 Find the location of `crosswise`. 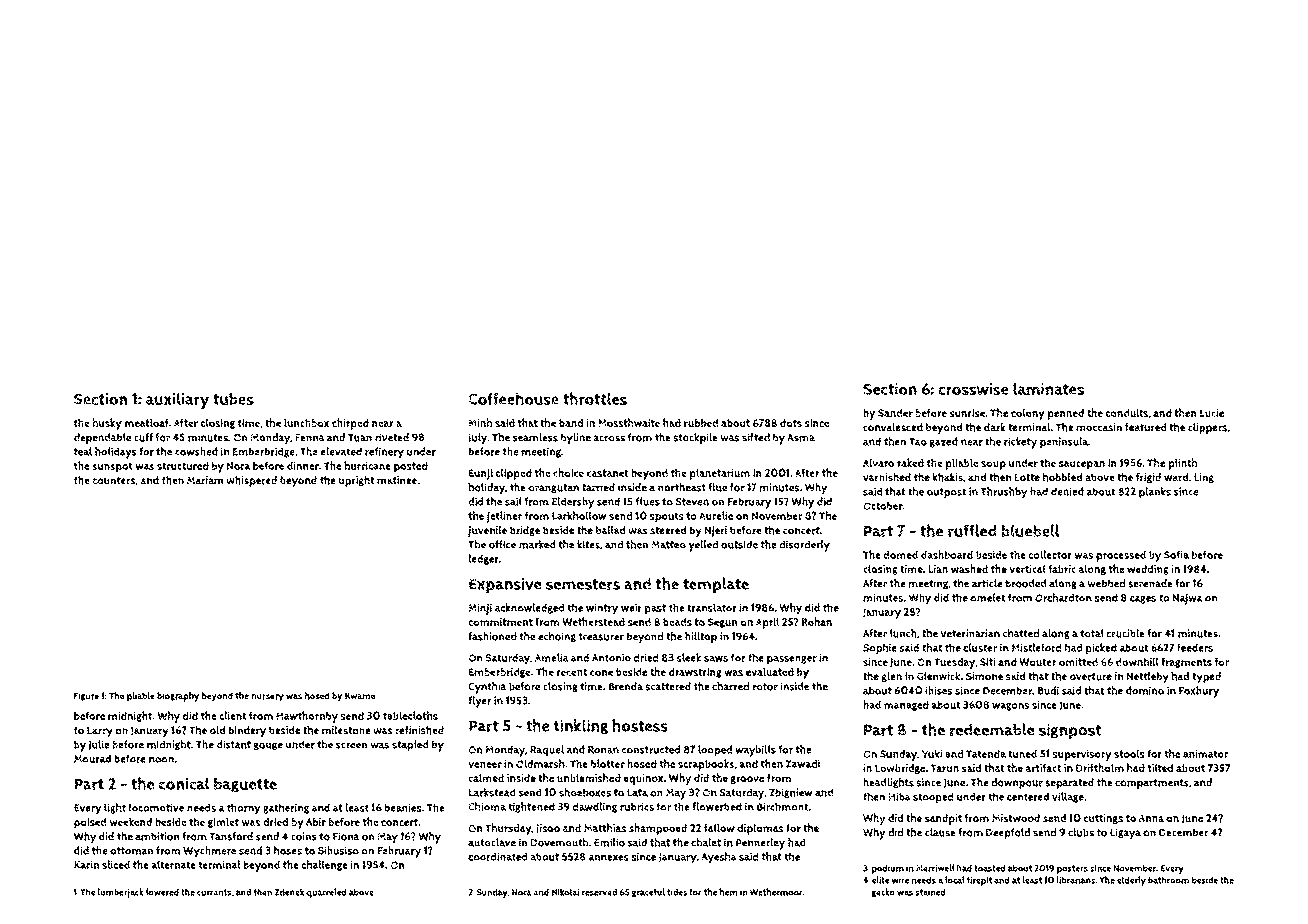

crosswise is located at coordinates (973, 389).
